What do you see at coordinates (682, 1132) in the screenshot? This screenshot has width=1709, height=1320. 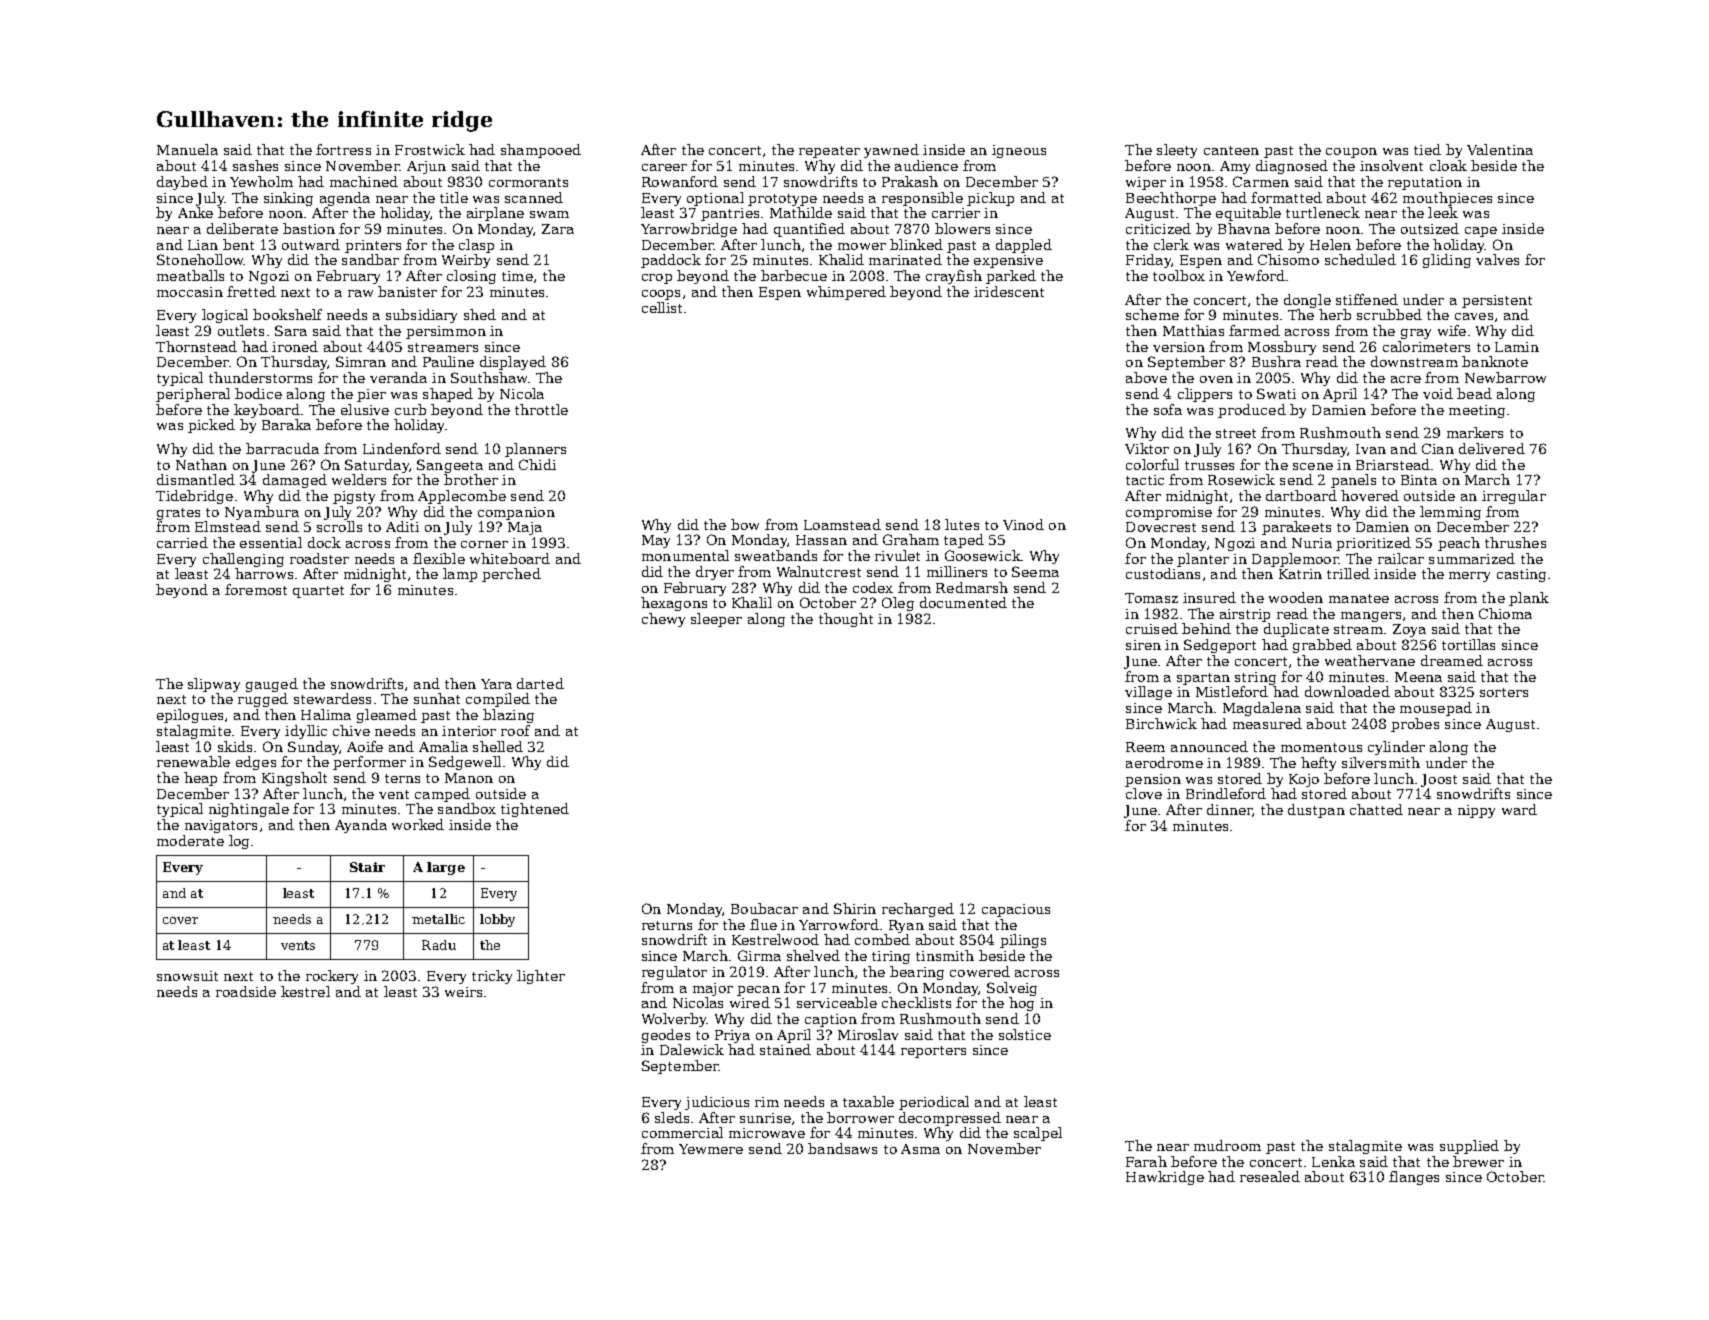 I see `commercial` at bounding box center [682, 1132].
